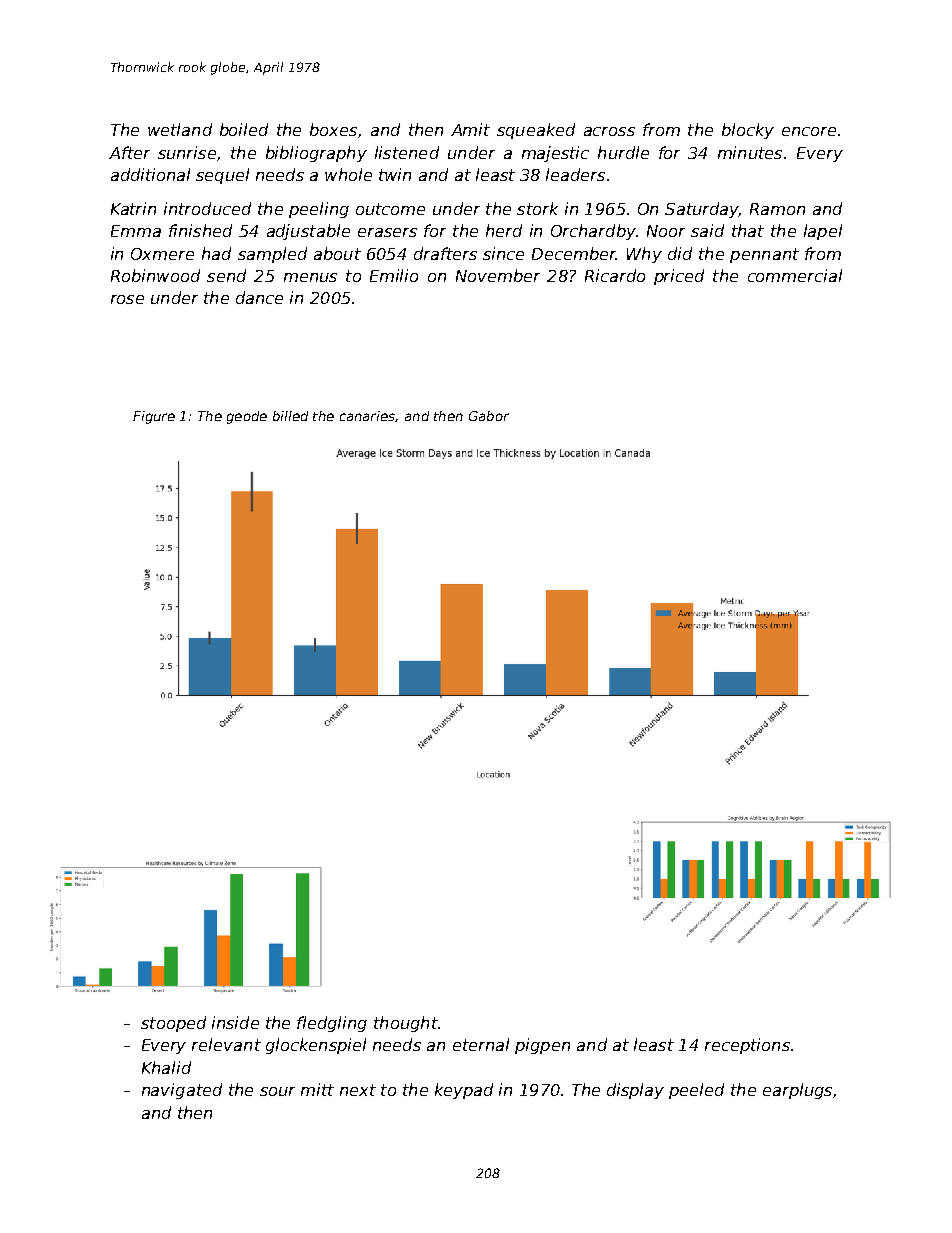 Image resolution: width=952 pixels, height=1233 pixels. What do you see at coordinates (797, 1091) in the screenshot?
I see `earplugs` at bounding box center [797, 1091].
